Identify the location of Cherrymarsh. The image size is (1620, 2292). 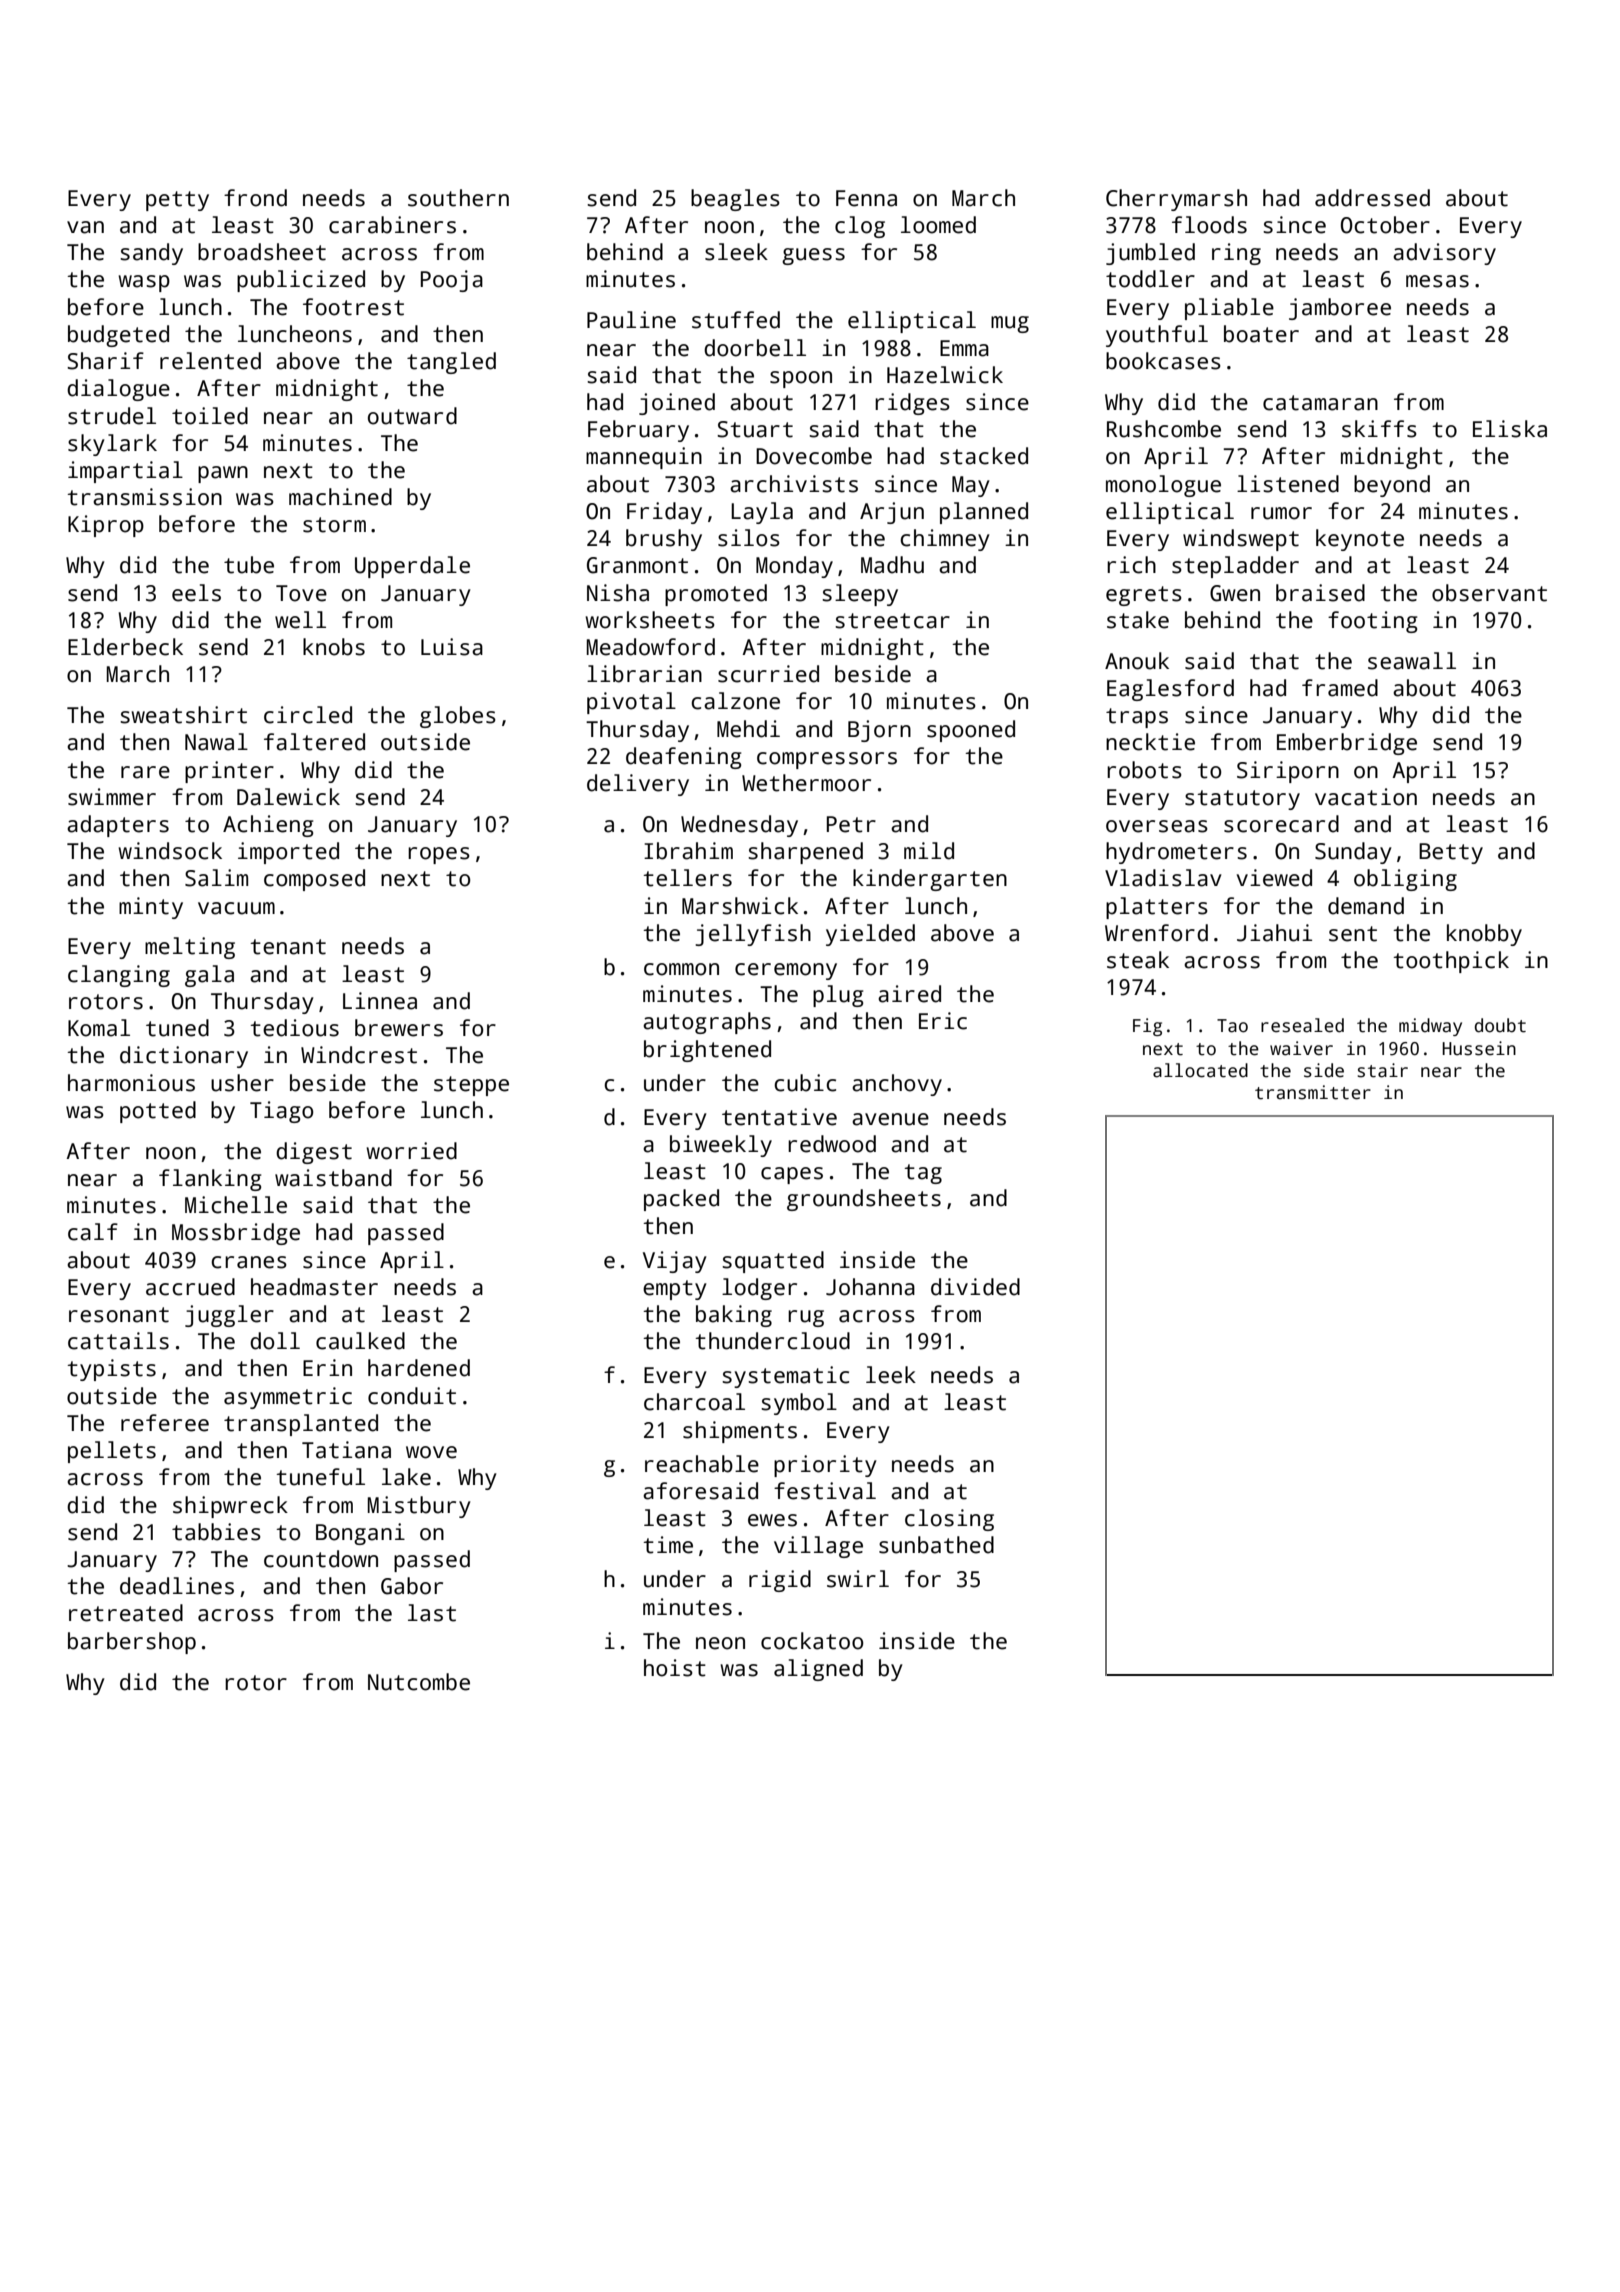
(1176, 200).
